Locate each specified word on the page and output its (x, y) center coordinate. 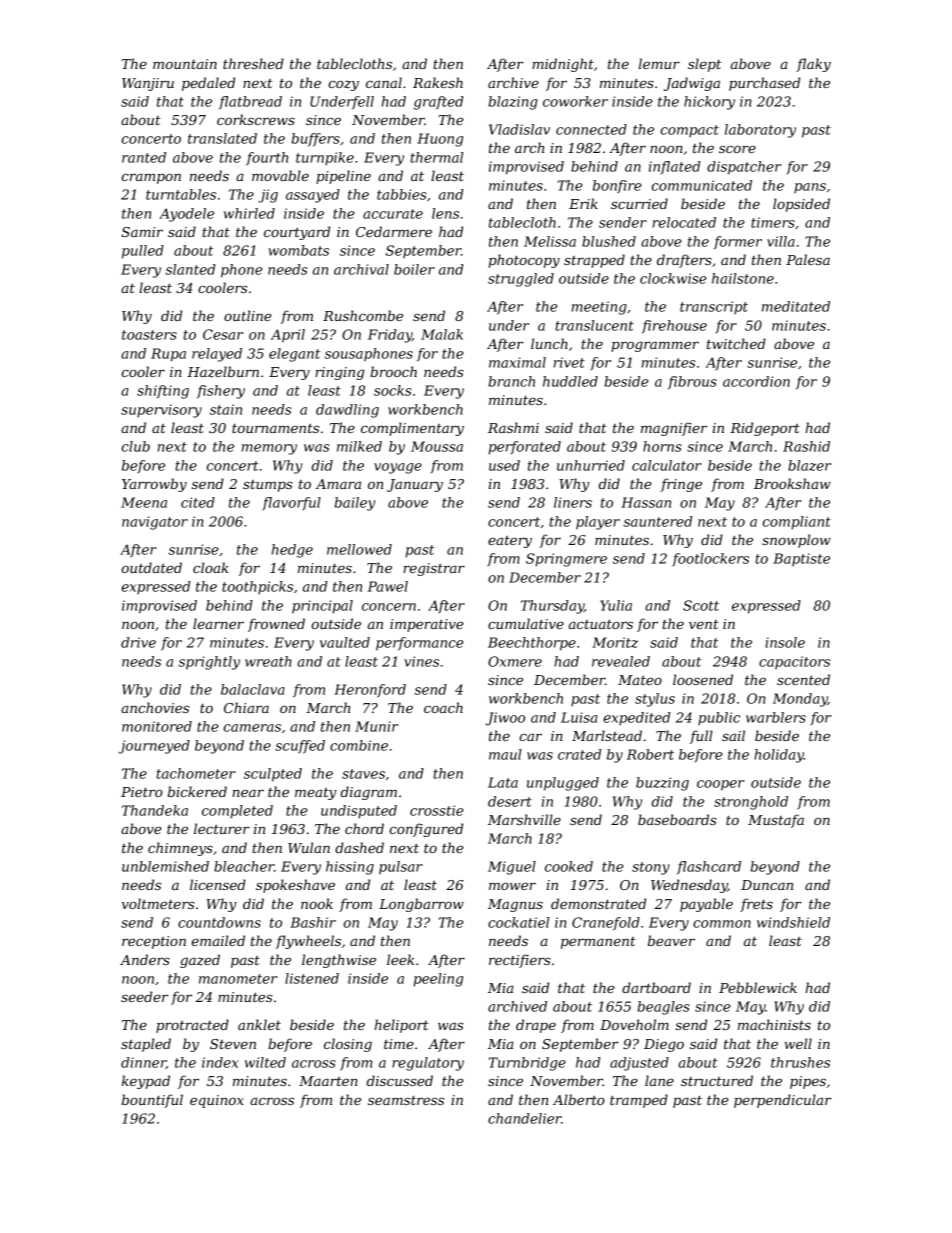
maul (505, 754)
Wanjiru (148, 84)
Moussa (437, 446)
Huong (440, 140)
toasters (149, 335)
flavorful (291, 504)
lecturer (222, 828)
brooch (393, 371)
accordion (756, 381)
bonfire (617, 187)
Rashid (806, 446)
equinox (217, 1101)
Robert (650, 754)
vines (421, 661)
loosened (703, 679)
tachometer (196, 773)
